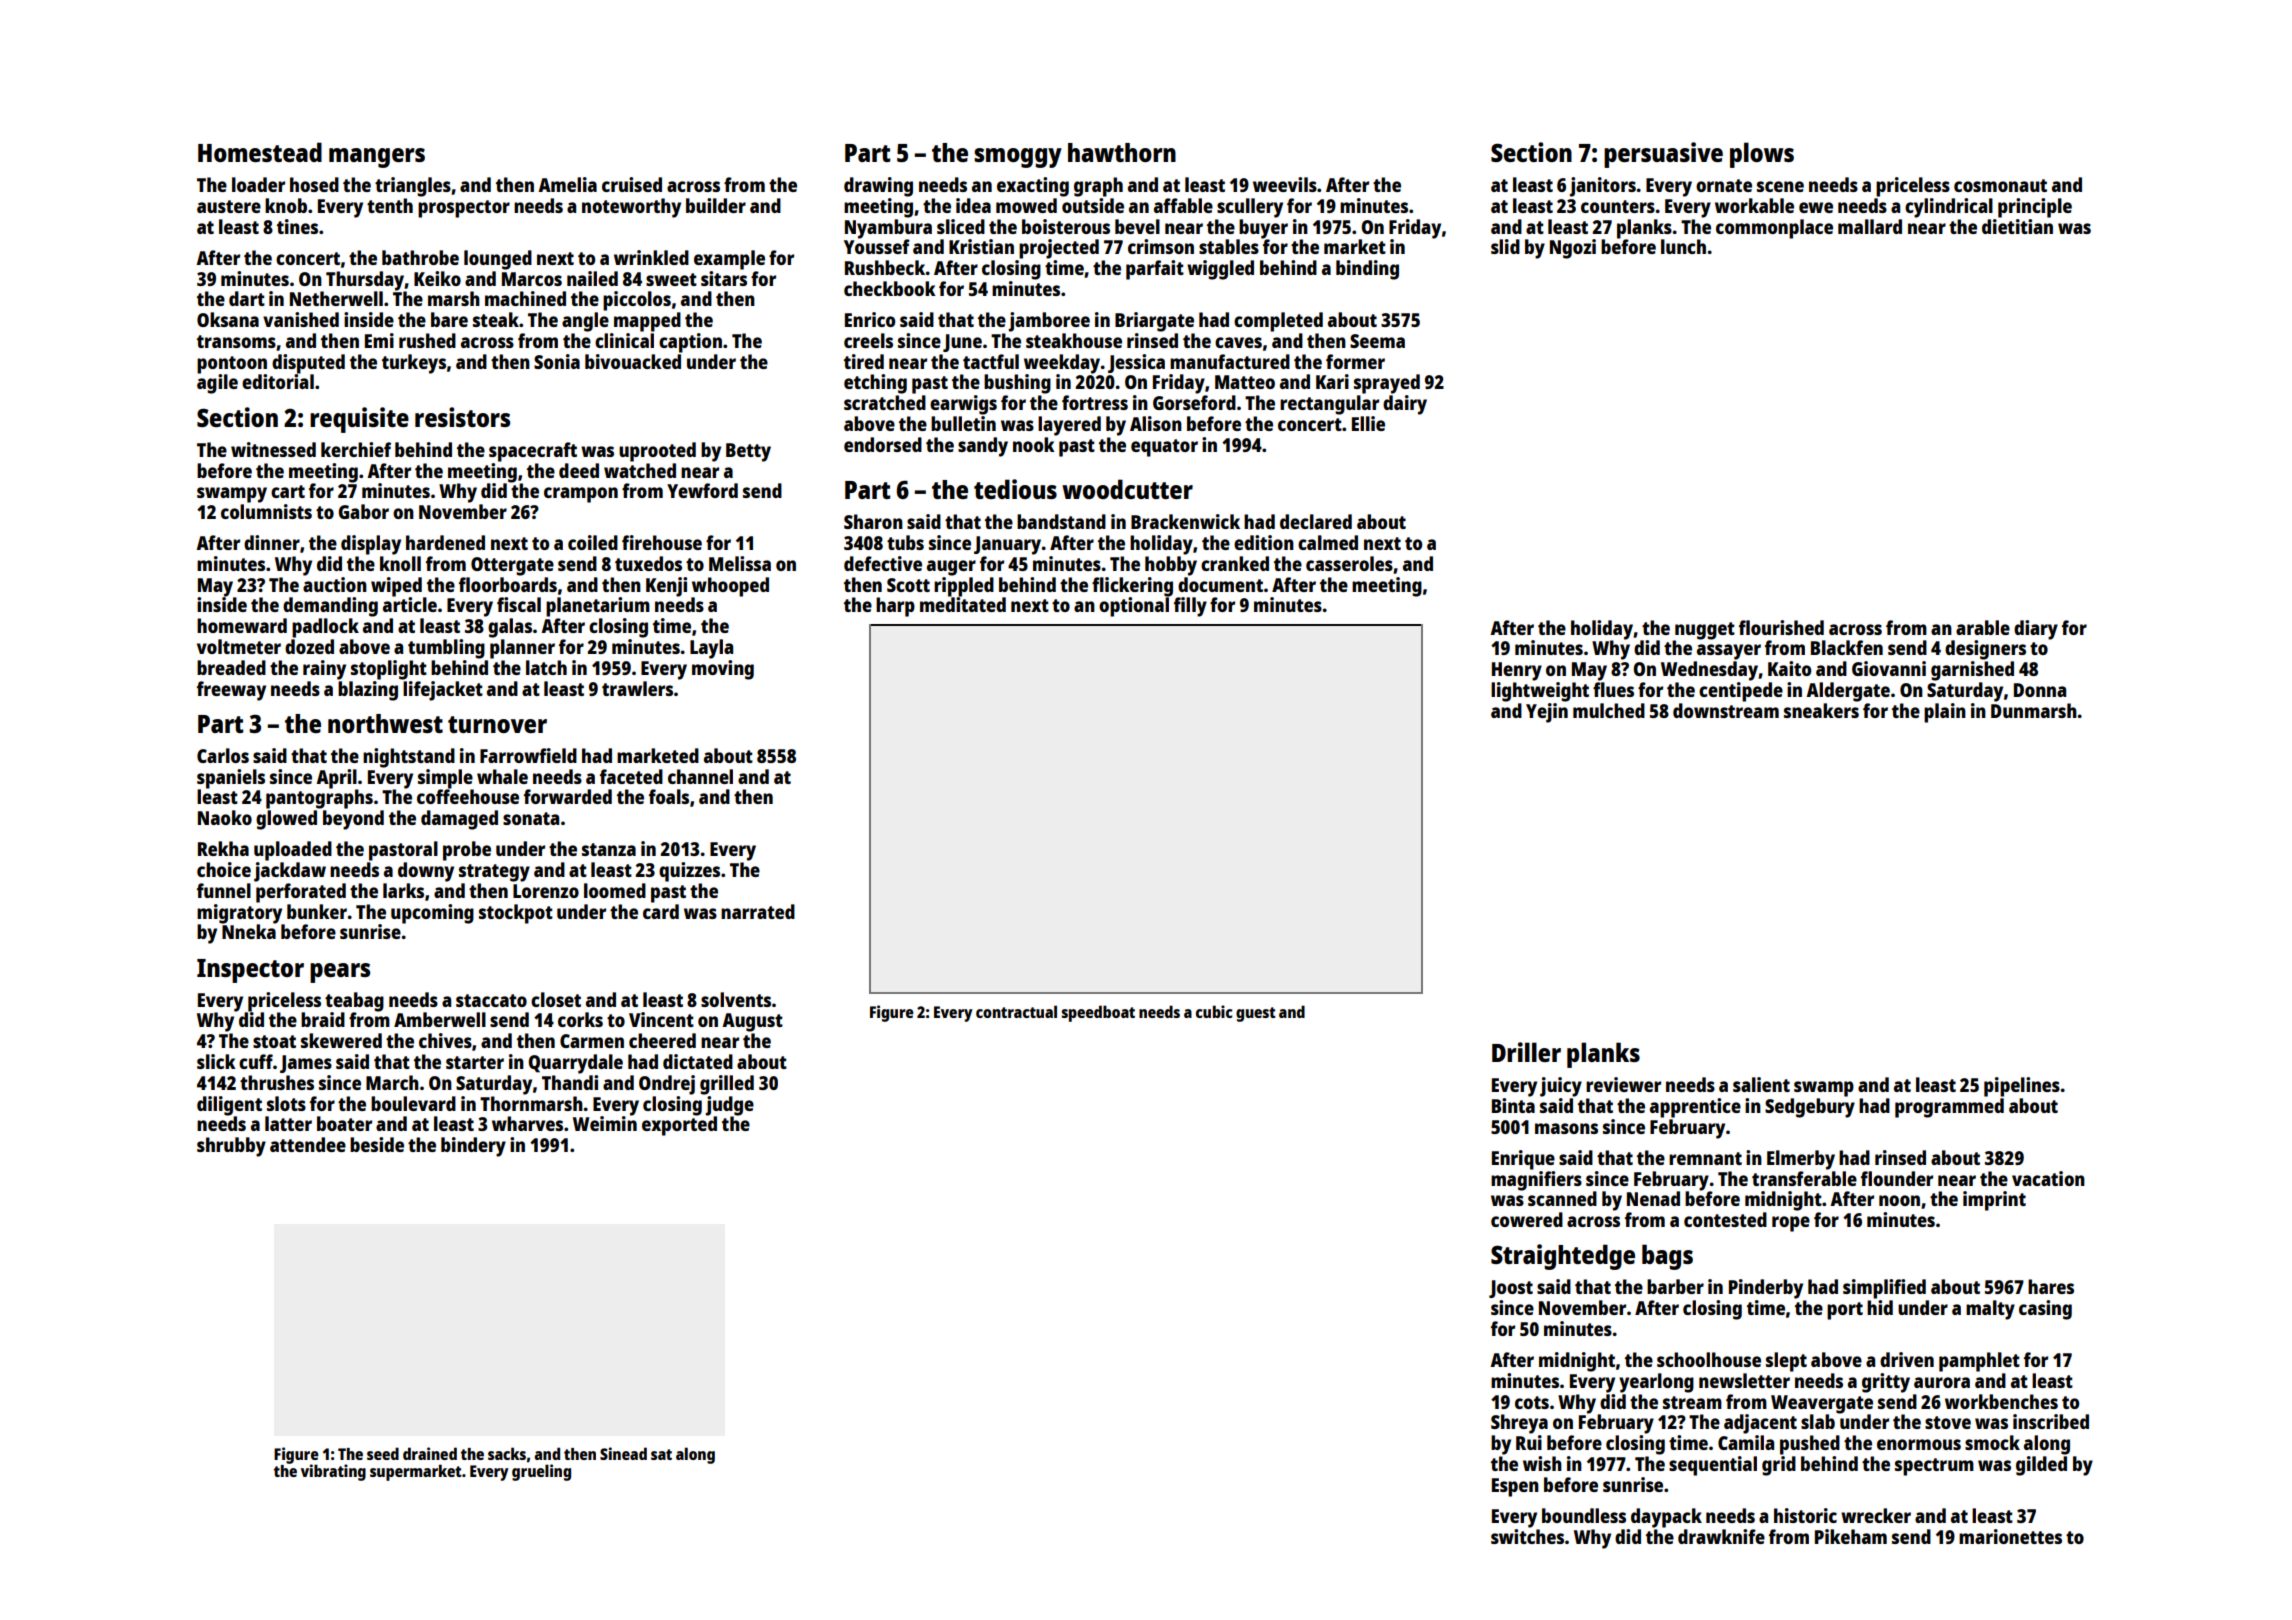 The image size is (2292, 1620). I want to click on persuasive, so click(1663, 155).
